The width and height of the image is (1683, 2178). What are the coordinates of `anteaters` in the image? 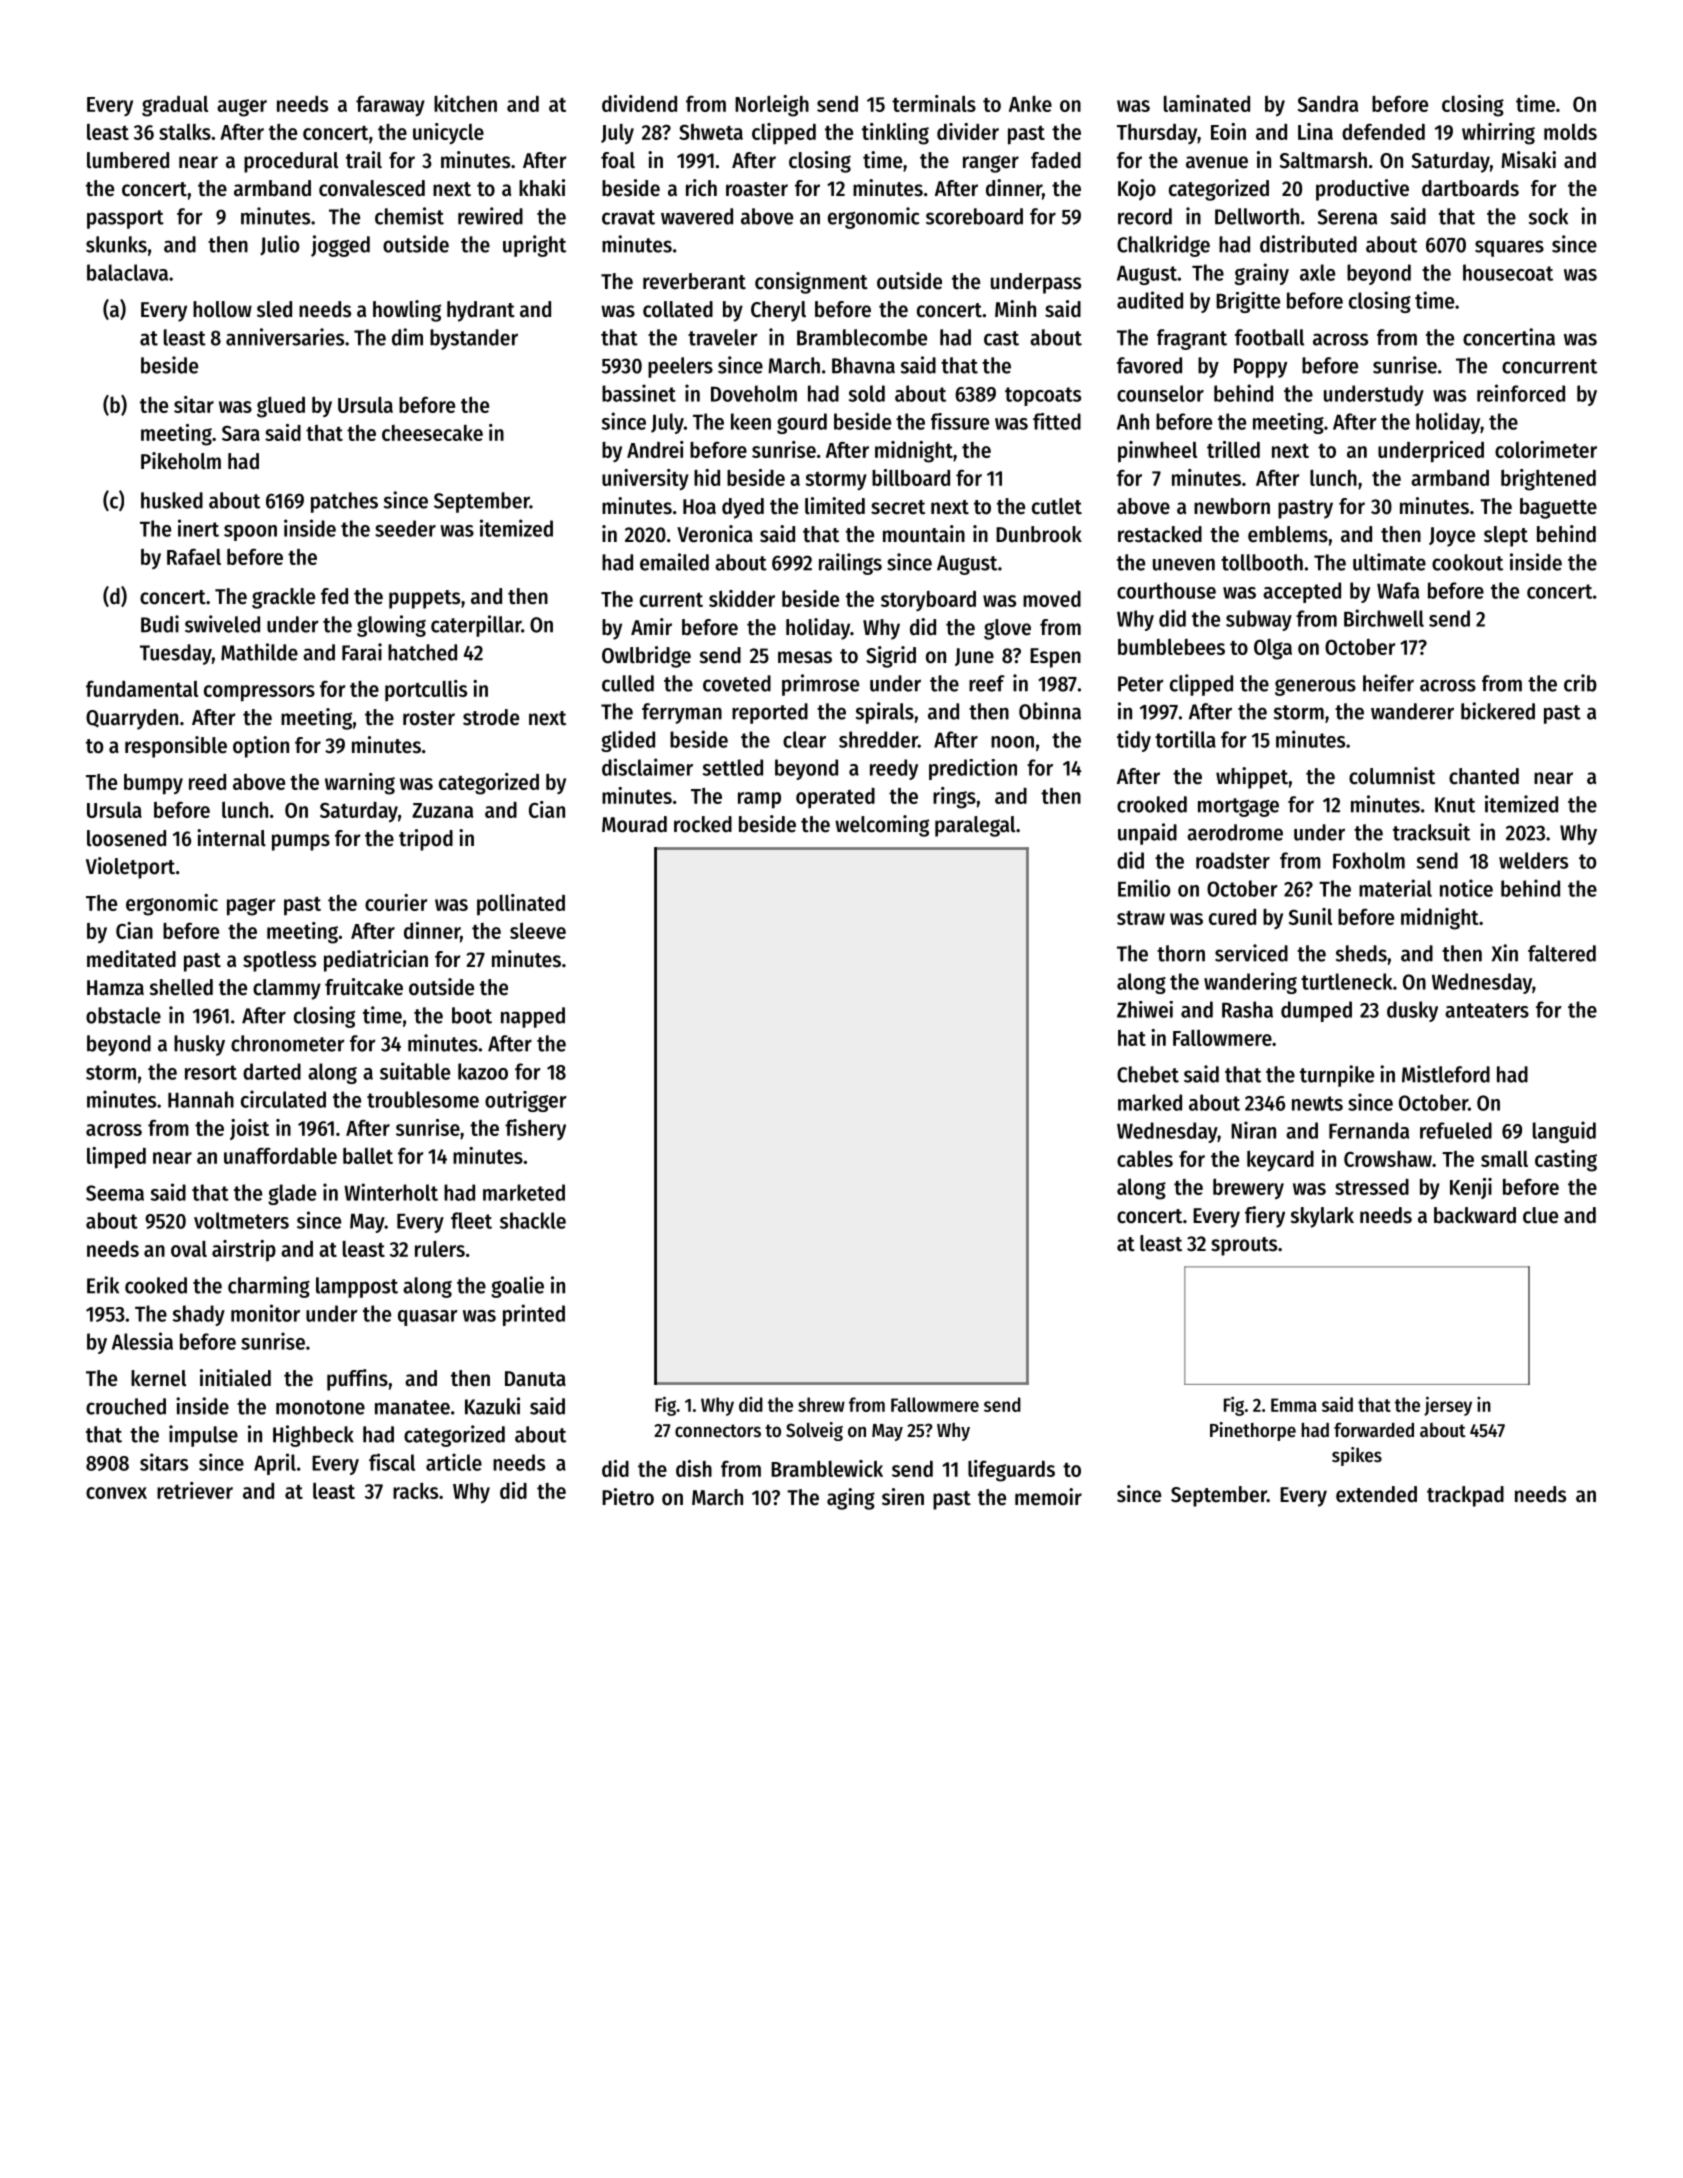 It's located at (1487, 1010).
